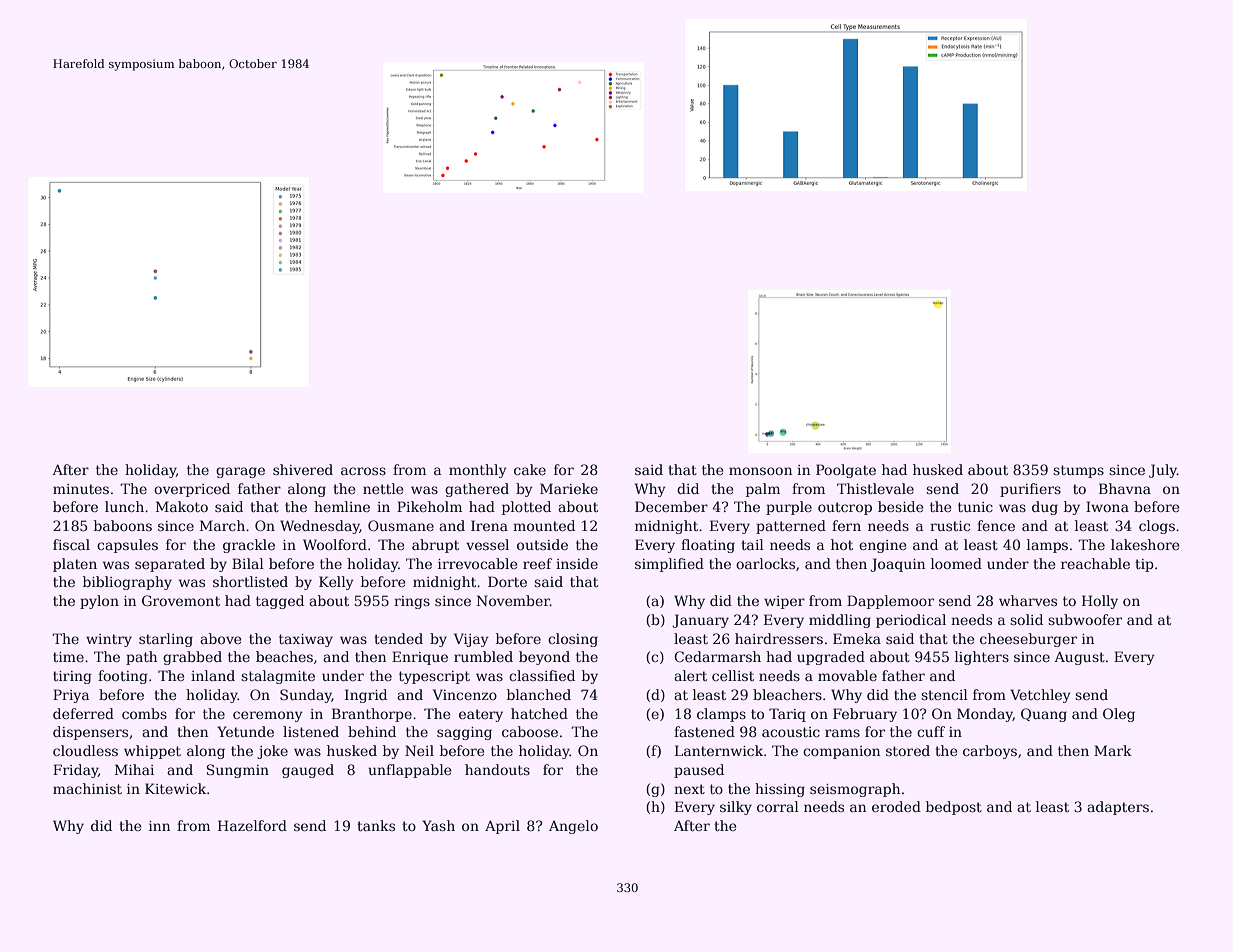  I want to click on taxiway, so click(306, 640).
